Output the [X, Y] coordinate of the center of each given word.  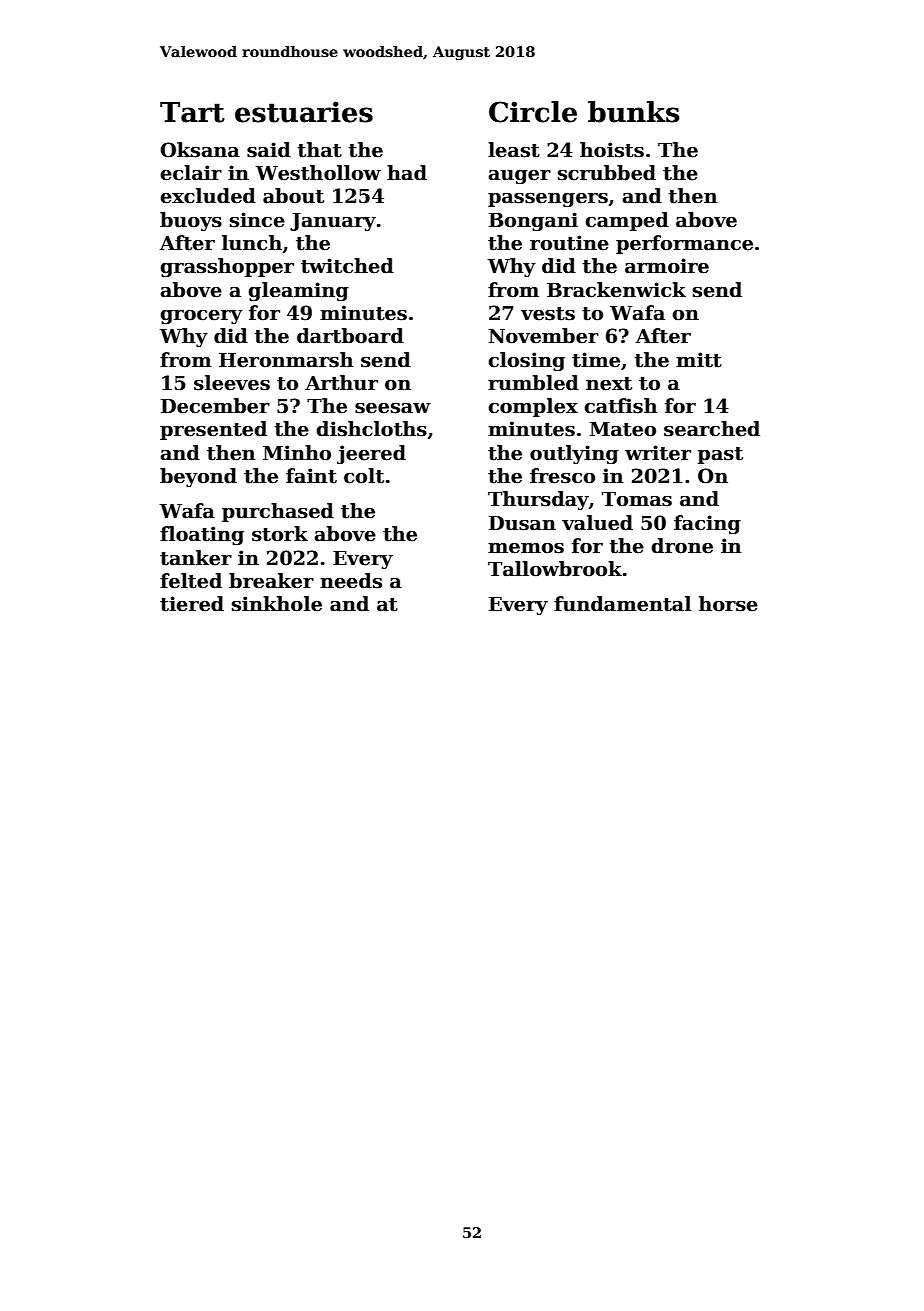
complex [533, 407]
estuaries [304, 112]
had [407, 173]
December [215, 406]
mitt [699, 360]
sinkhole [277, 604]
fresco [562, 476]
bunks [633, 112]
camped [627, 221]
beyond [198, 477]
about [293, 196]
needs [351, 581]
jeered [371, 454]
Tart [192, 112]
